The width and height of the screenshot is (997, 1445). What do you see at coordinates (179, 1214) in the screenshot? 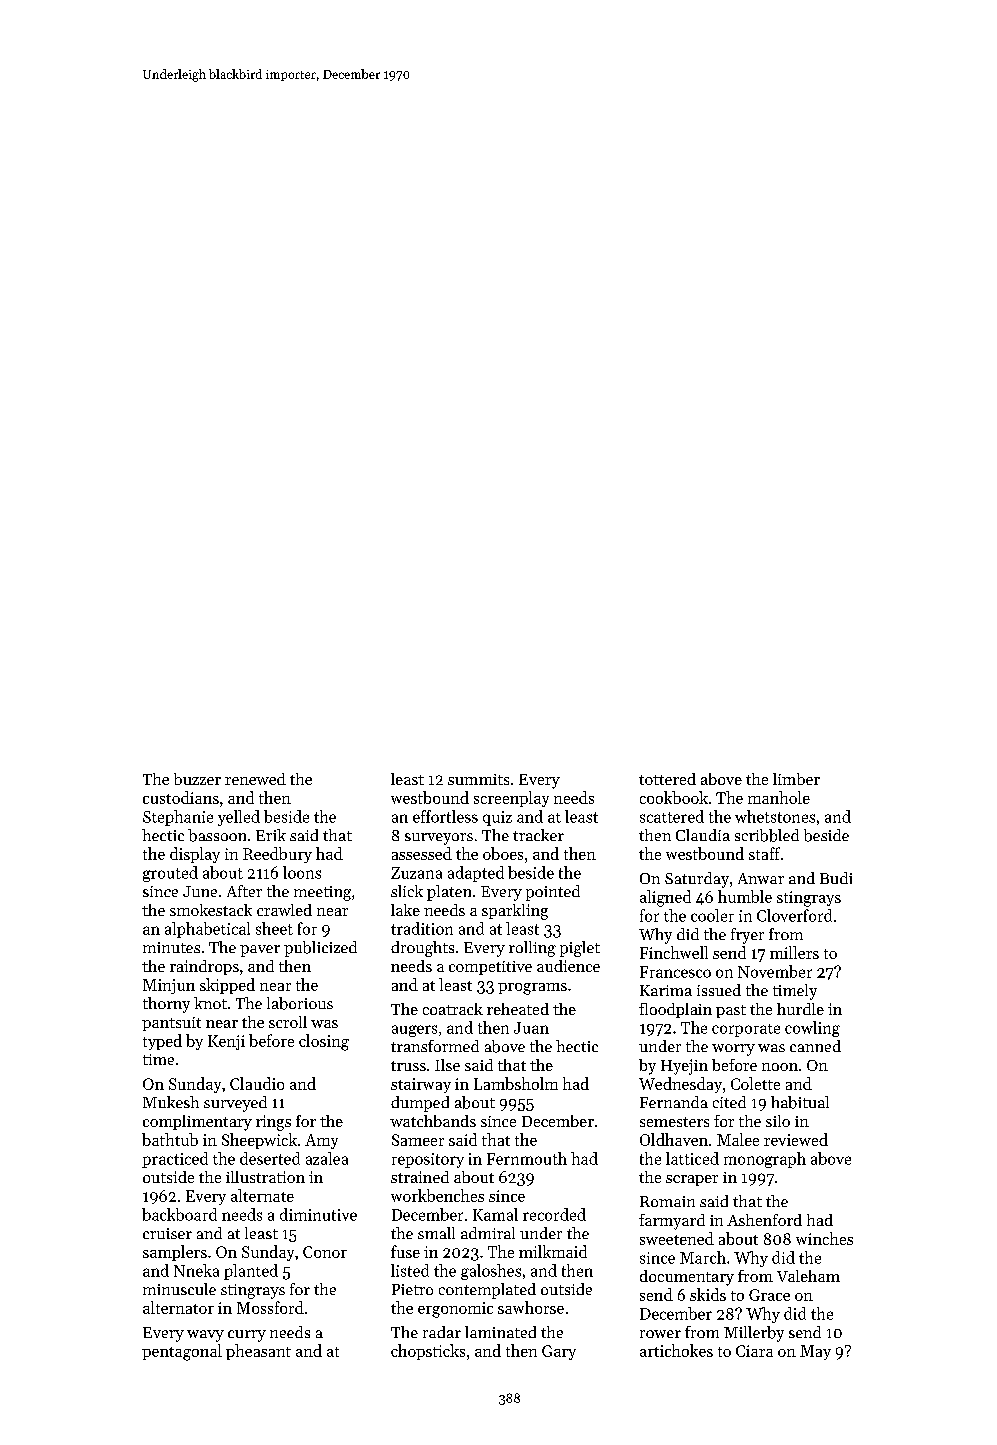
I see `backboard` at bounding box center [179, 1214].
